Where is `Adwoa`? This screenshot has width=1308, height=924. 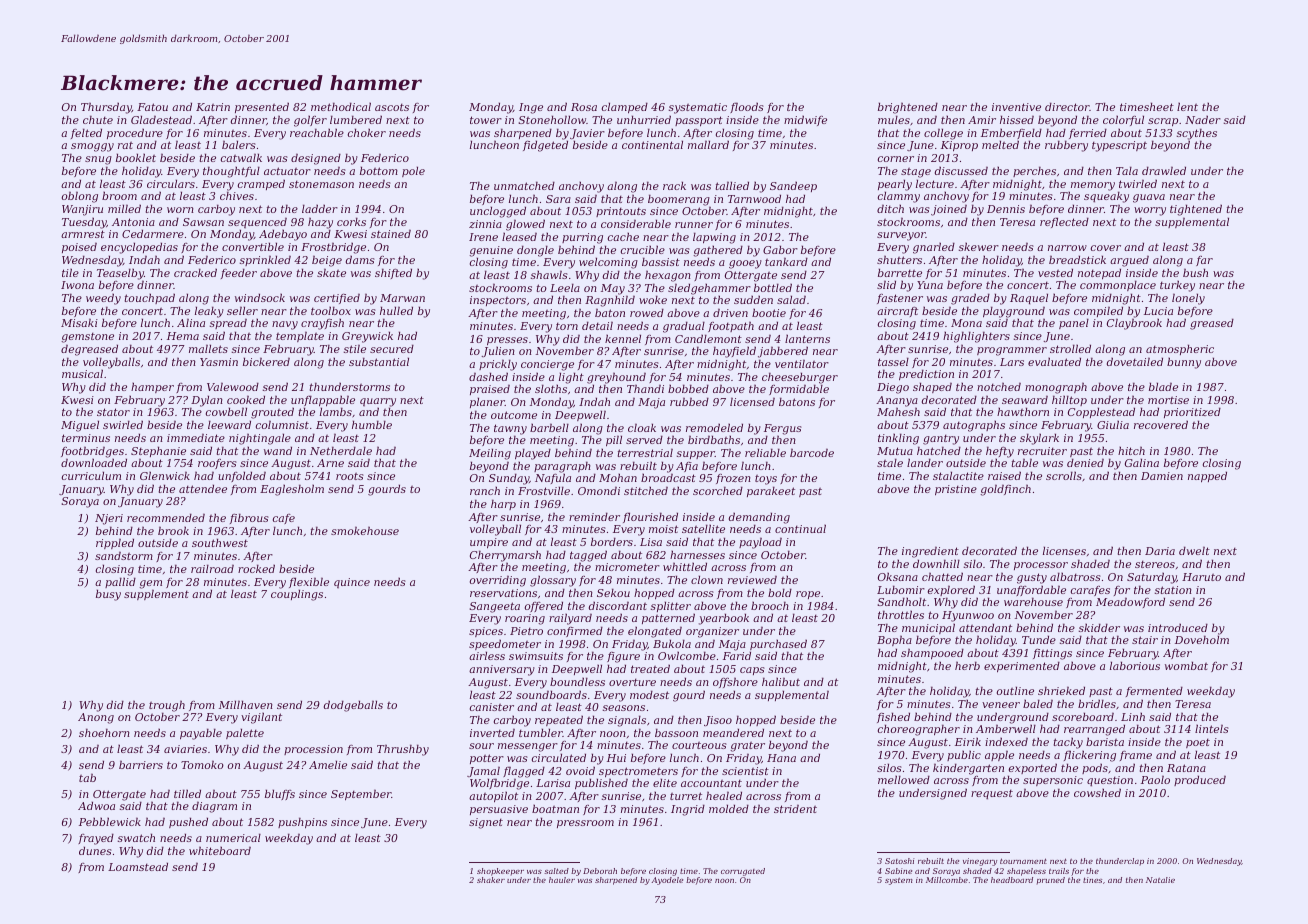 Adwoa is located at coordinates (96, 805).
